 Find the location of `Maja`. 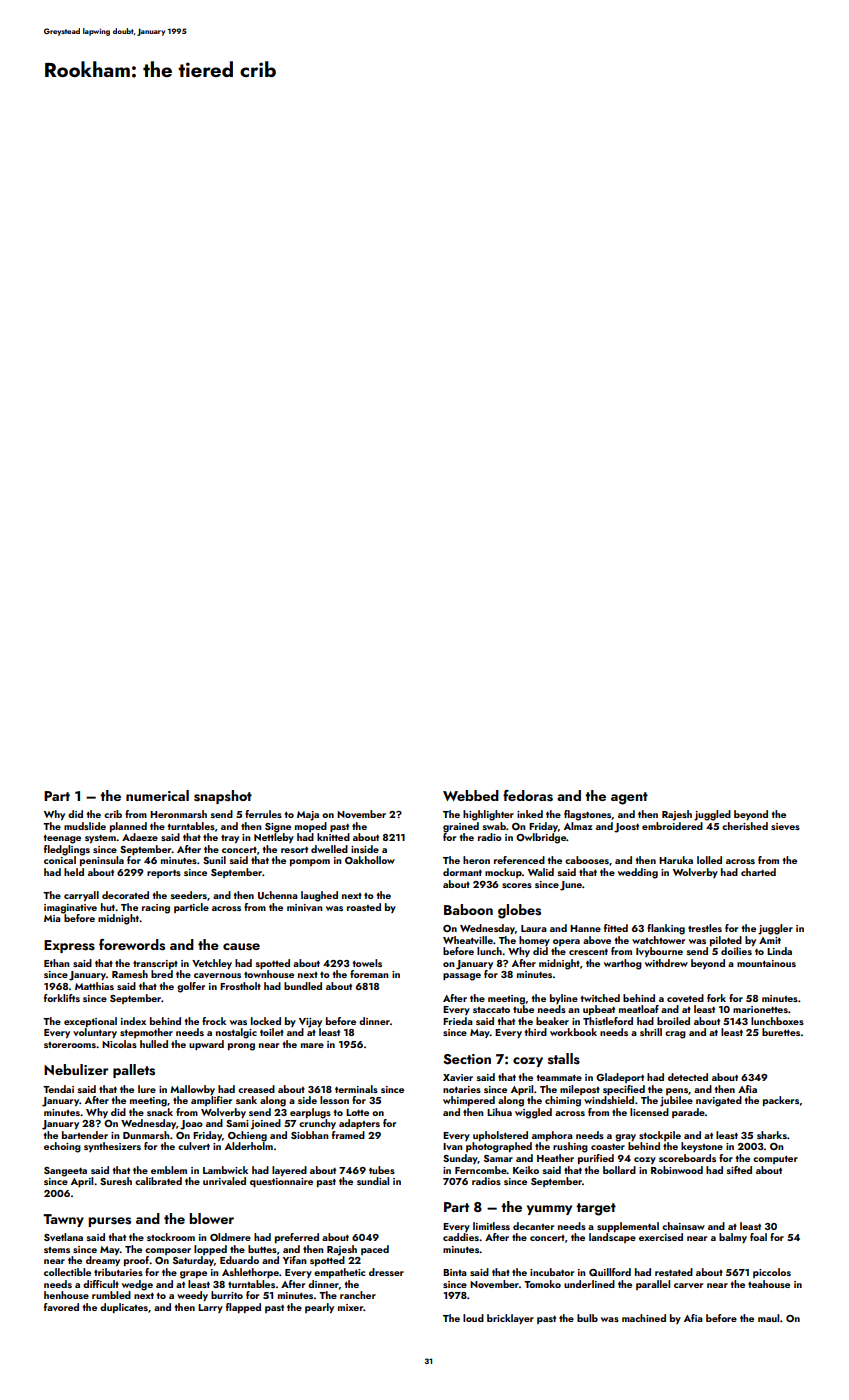

Maja is located at coordinates (308, 816).
